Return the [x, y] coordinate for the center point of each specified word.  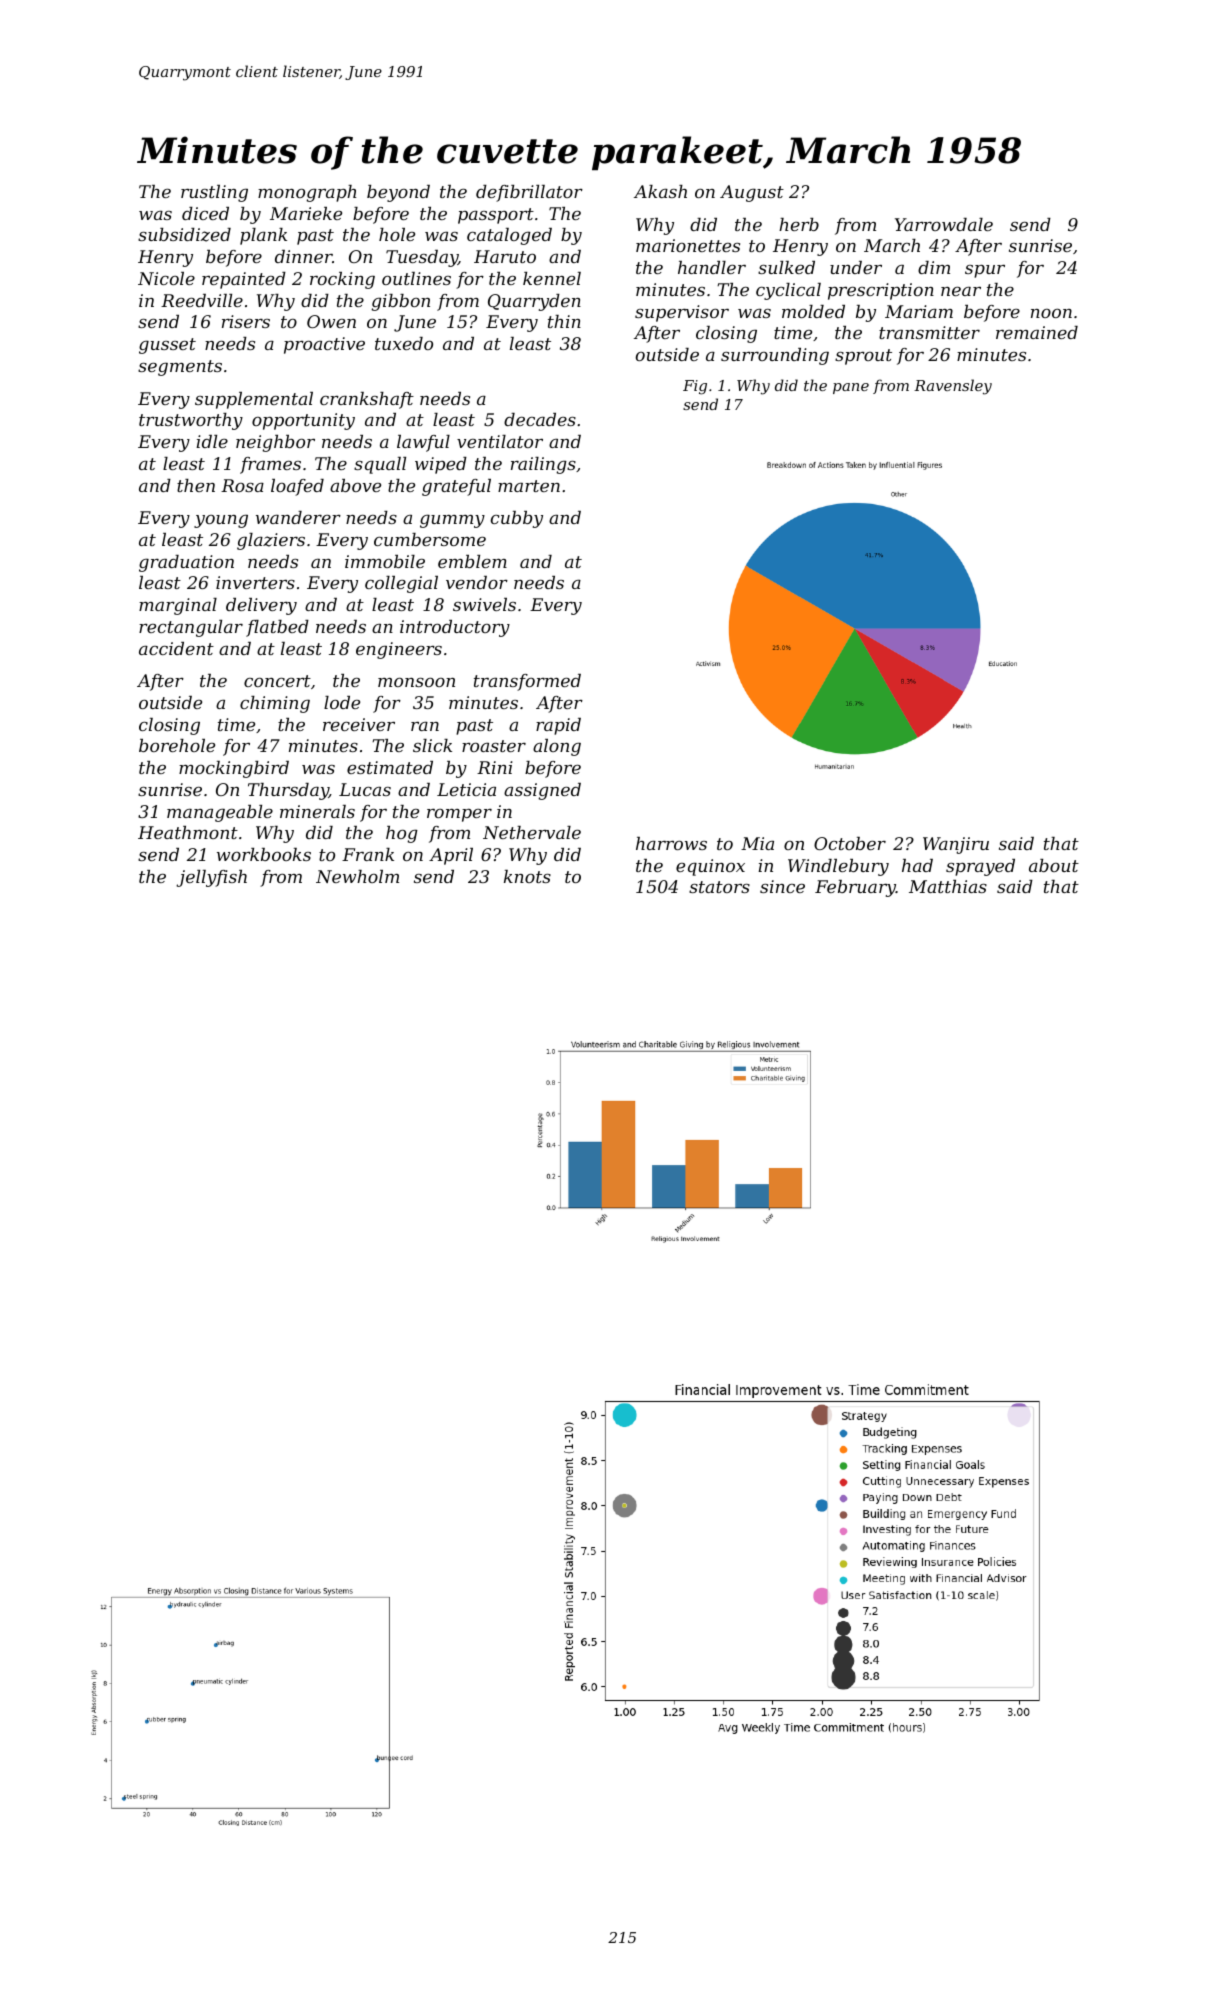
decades [540, 419]
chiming [275, 704]
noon [1051, 313]
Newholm [357, 876]
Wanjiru [956, 845]
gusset [167, 346]
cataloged [509, 236]
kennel [552, 278]
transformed [527, 682]
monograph [307, 193]
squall [380, 465]
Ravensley [953, 387]
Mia [757, 843]
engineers [399, 650]
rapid [558, 726]
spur [985, 271]
